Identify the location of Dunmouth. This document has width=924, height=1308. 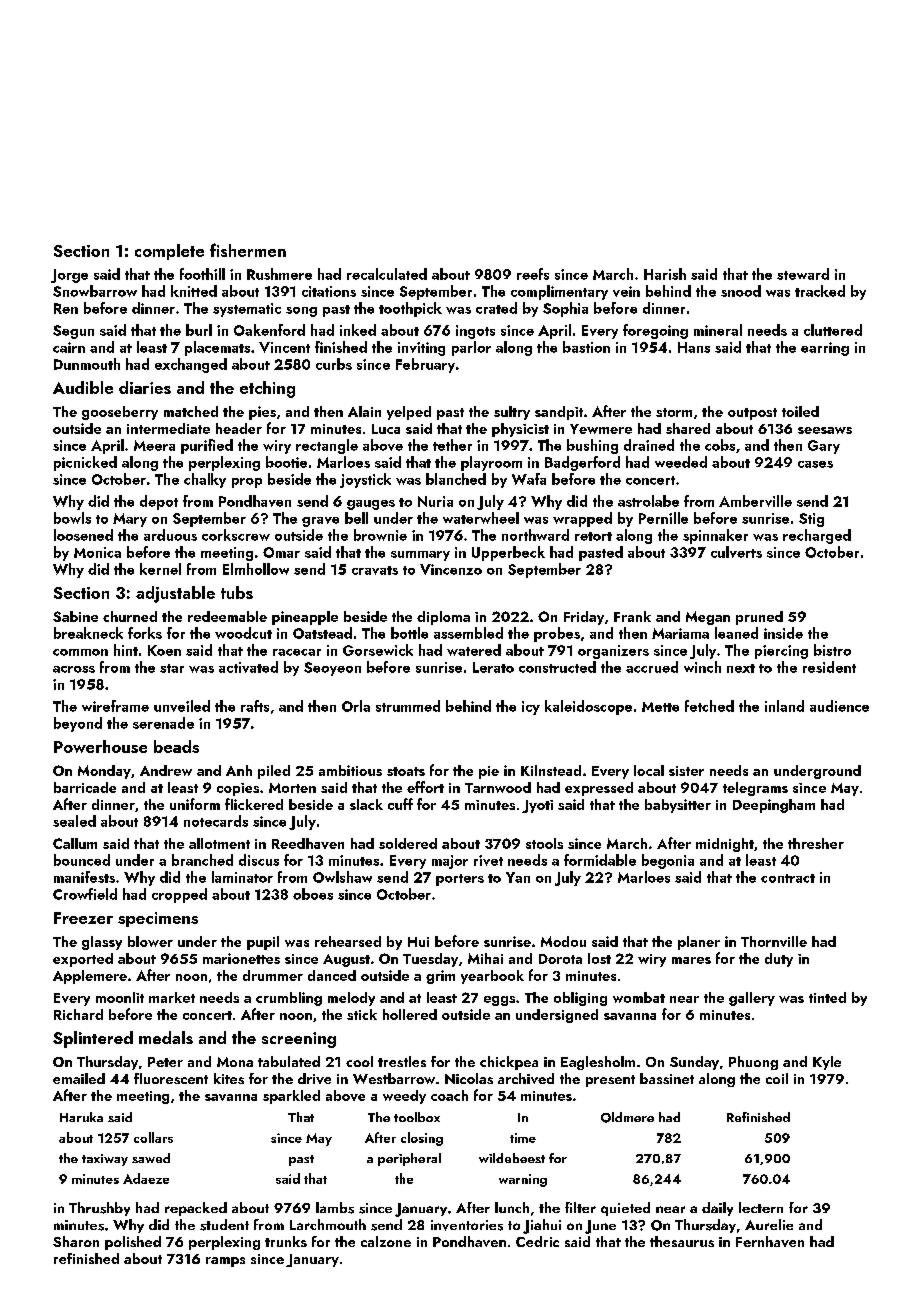
(87, 364).
